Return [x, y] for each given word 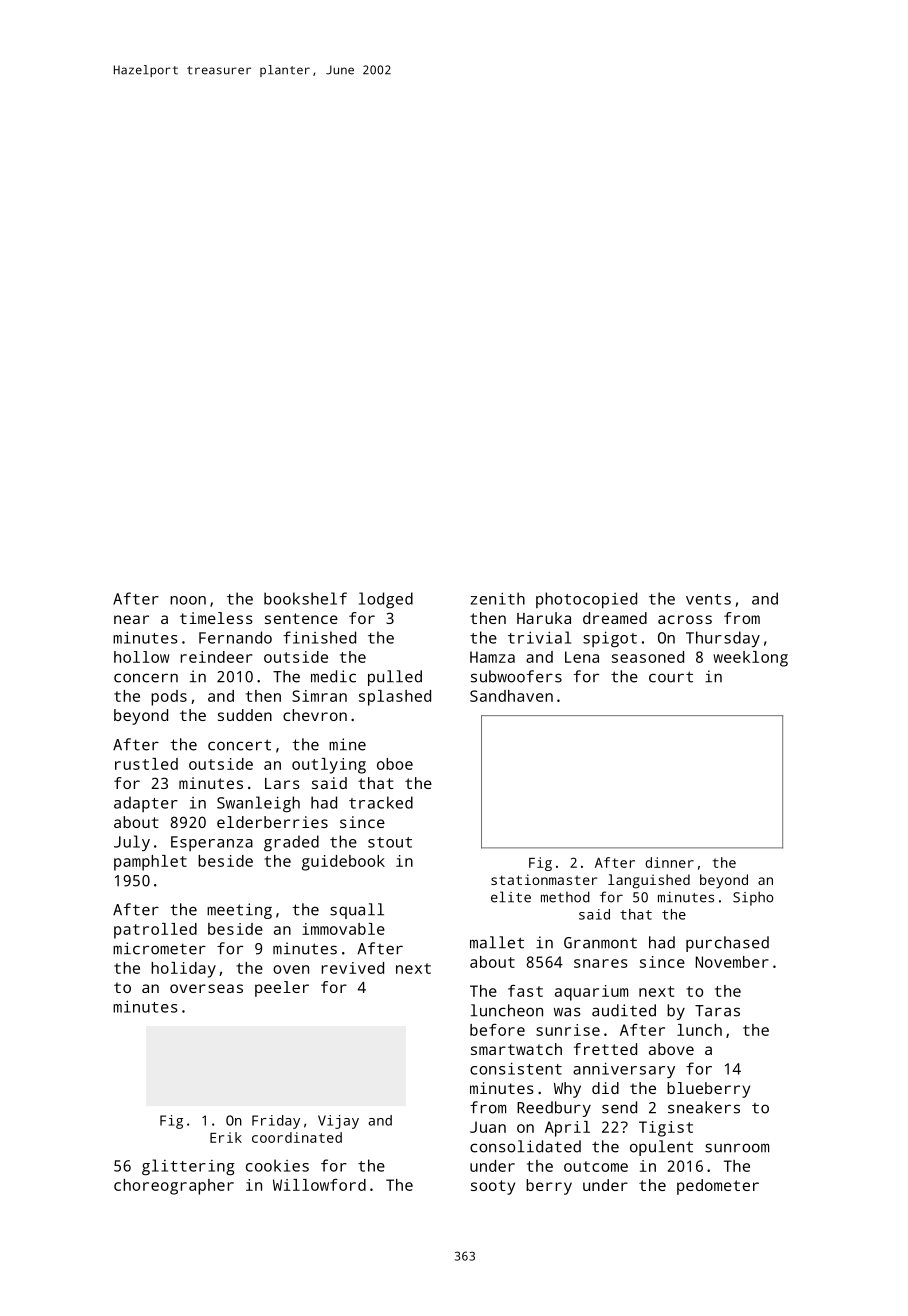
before [497, 1030]
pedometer [718, 1187]
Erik [226, 1137]
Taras [717, 1011]
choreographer [174, 1187]
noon [188, 600]
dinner [669, 862]
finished [319, 637]
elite [511, 897]
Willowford [319, 1185]
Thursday [723, 639]
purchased [727, 944]
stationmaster [544, 879]
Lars [282, 783]
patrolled [155, 931]
